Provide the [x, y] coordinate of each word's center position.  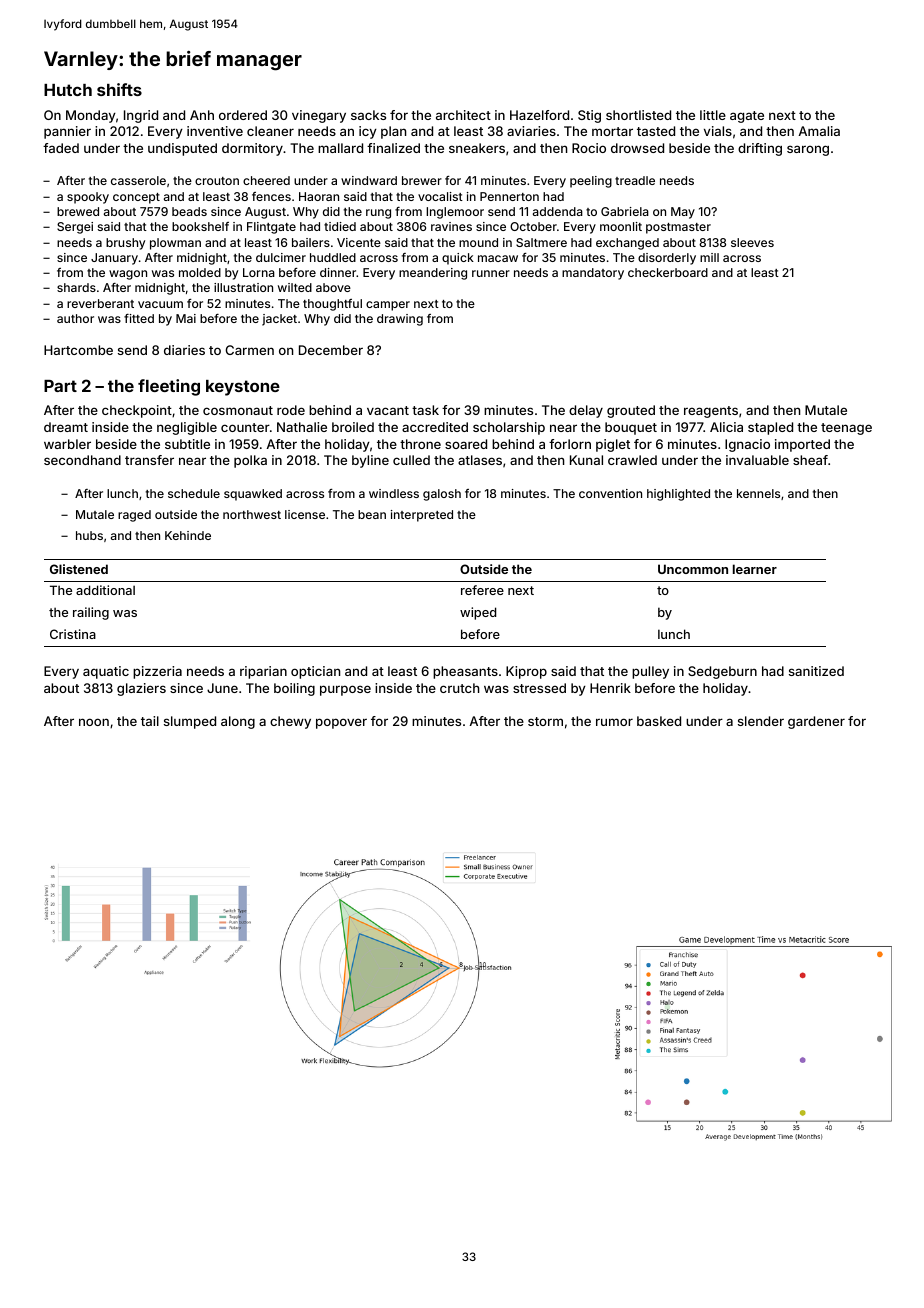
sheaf [810, 460]
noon [94, 722]
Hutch [68, 90]
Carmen [249, 350]
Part [60, 386]
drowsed [637, 148]
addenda [558, 211]
